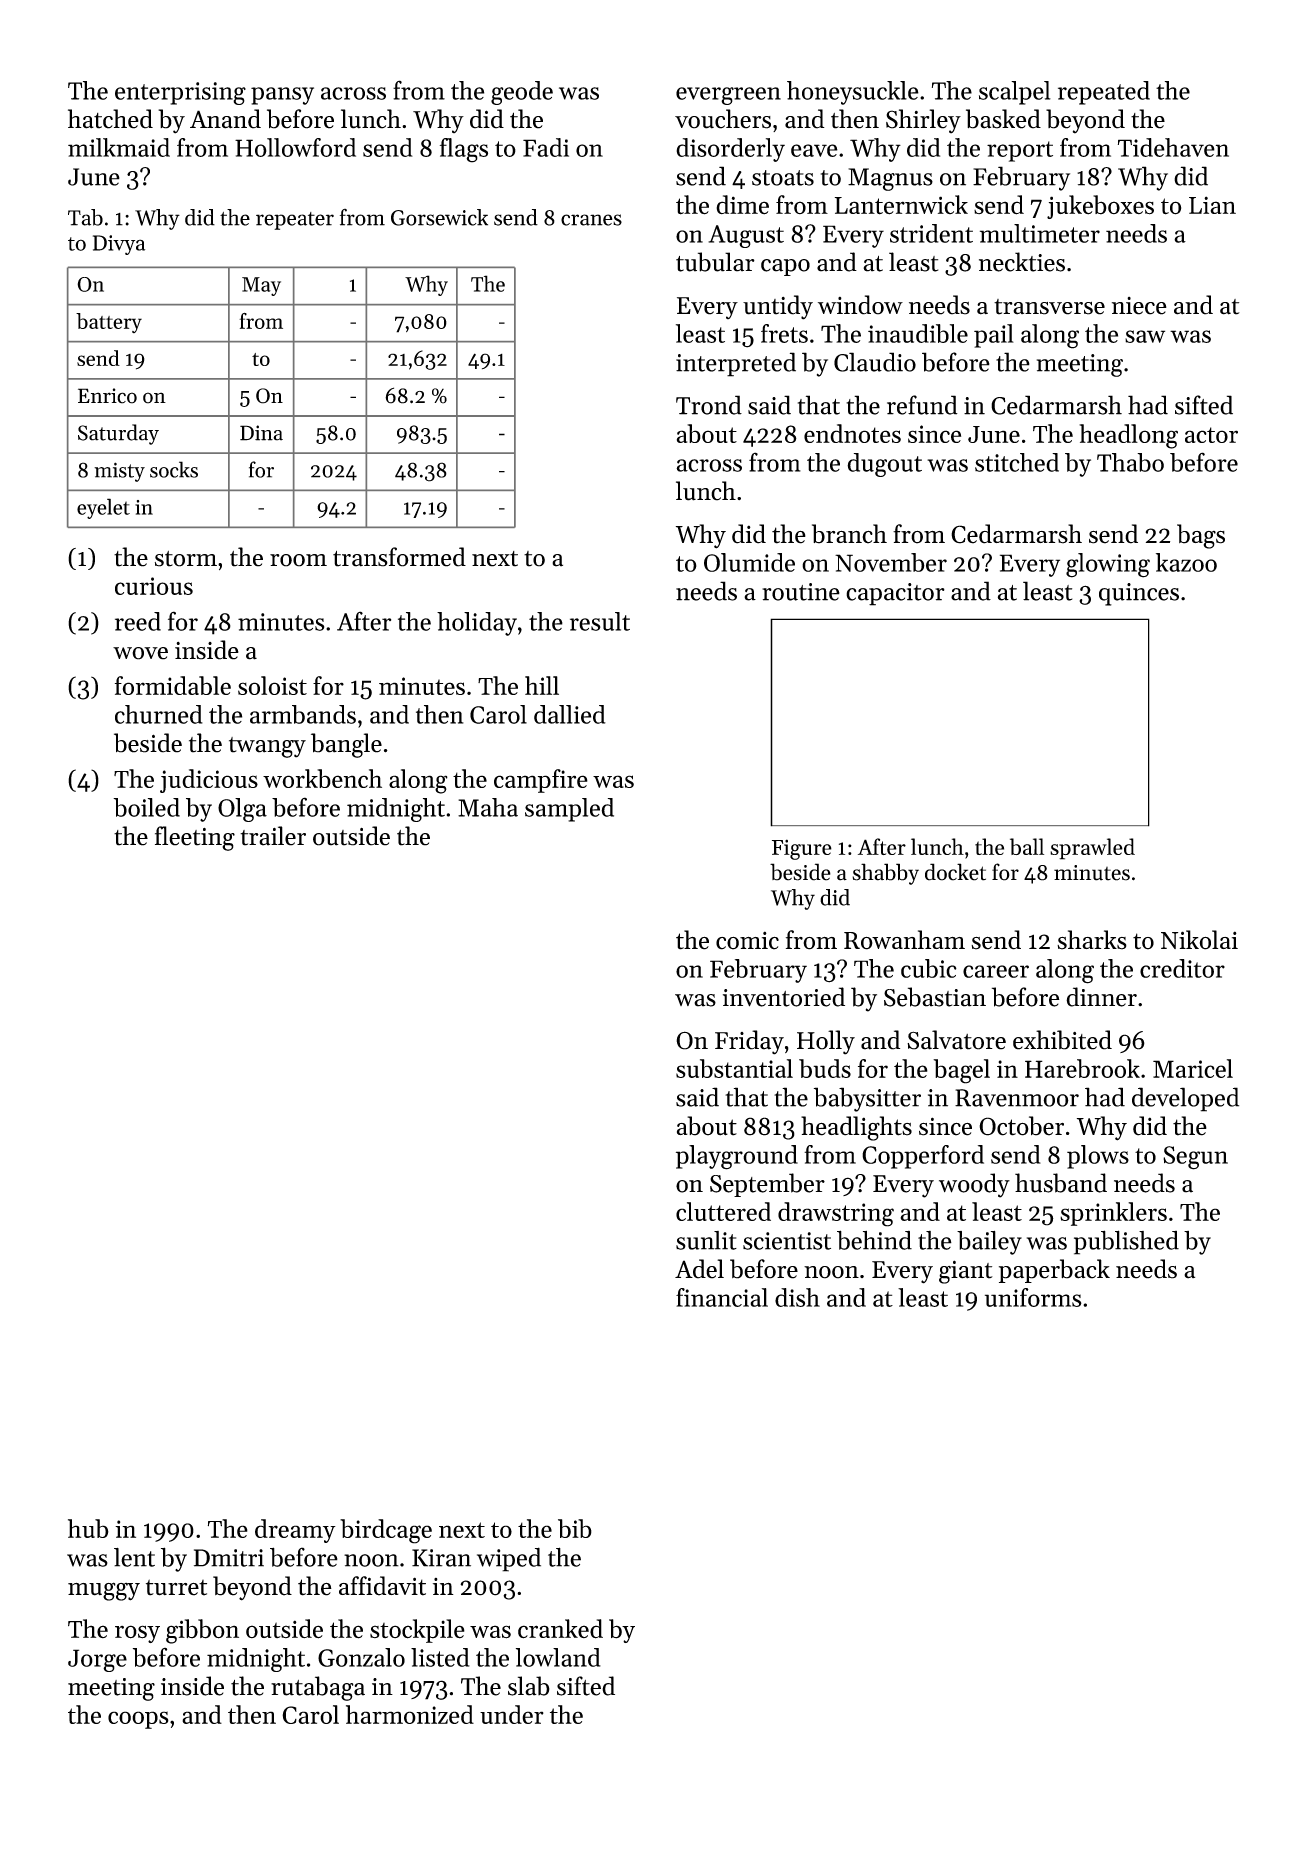 This document has width=1312, height=1856. I want to click on quinces, so click(1139, 594).
